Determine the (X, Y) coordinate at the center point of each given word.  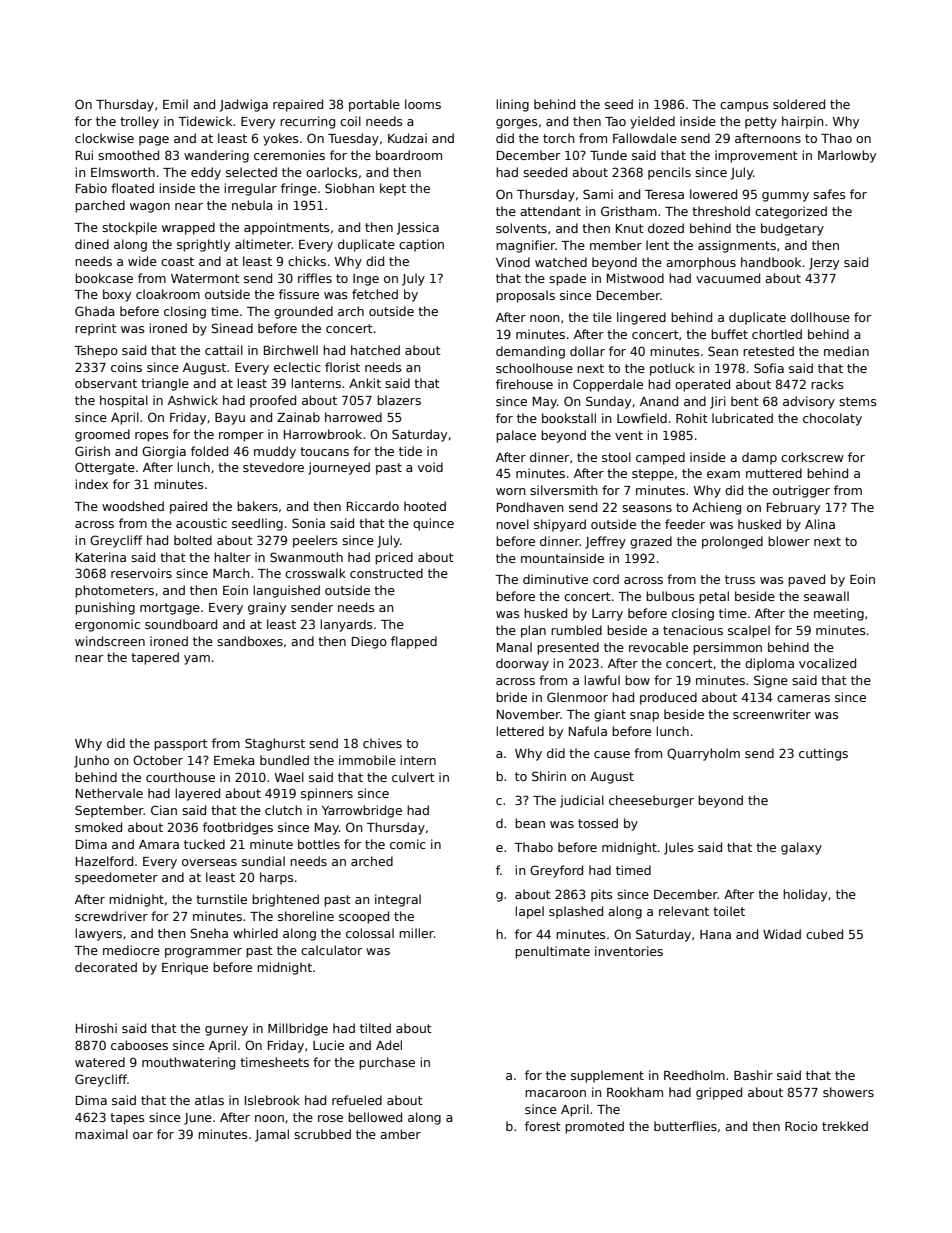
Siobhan (349, 188)
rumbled (576, 630)
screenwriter (772, 714)
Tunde (608, 155)
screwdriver (111, 916)
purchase (387, 1063)
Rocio (801, 1126)
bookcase (104, 278)
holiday (805, 895)
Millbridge (298, 1029)
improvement (756, 156)
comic (408, 844)
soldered (799, 104)
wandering (216, 156)
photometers (114, 591)
